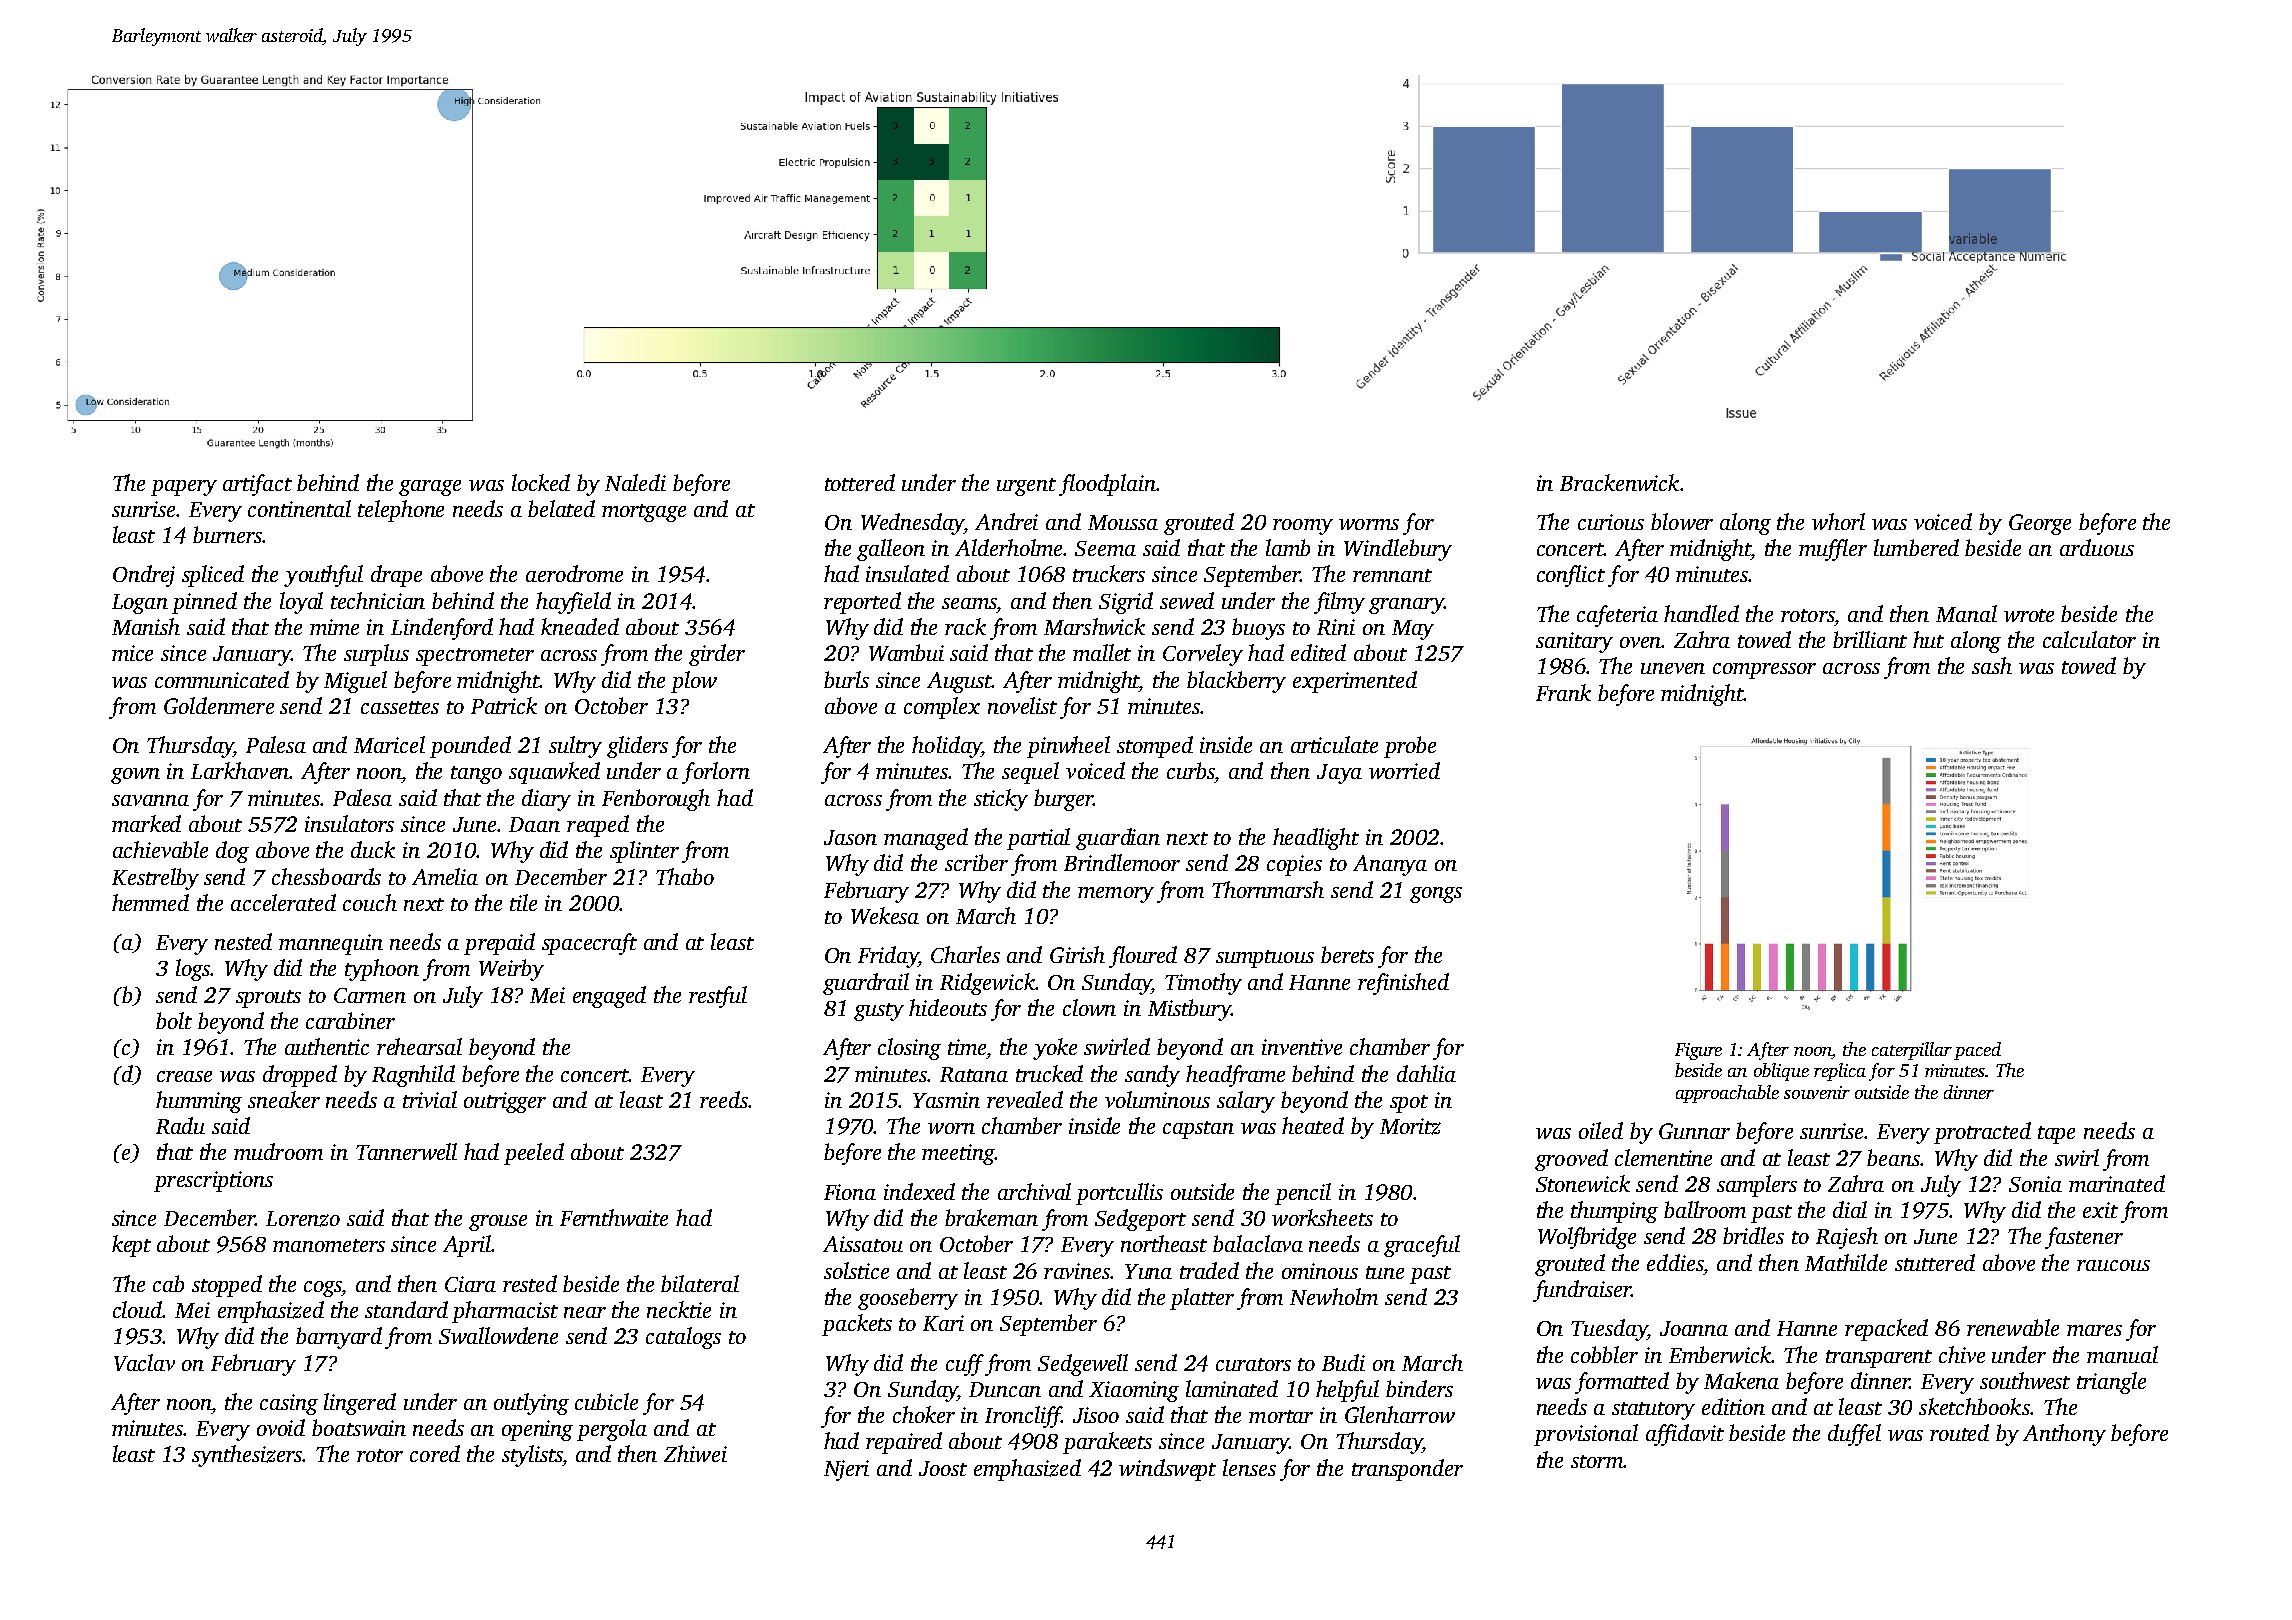 This page has height=1620, width=2292. What do you see at coordinates (1187, 600) in the page?
I see `sewed` at bounding box center [1187, 600].
